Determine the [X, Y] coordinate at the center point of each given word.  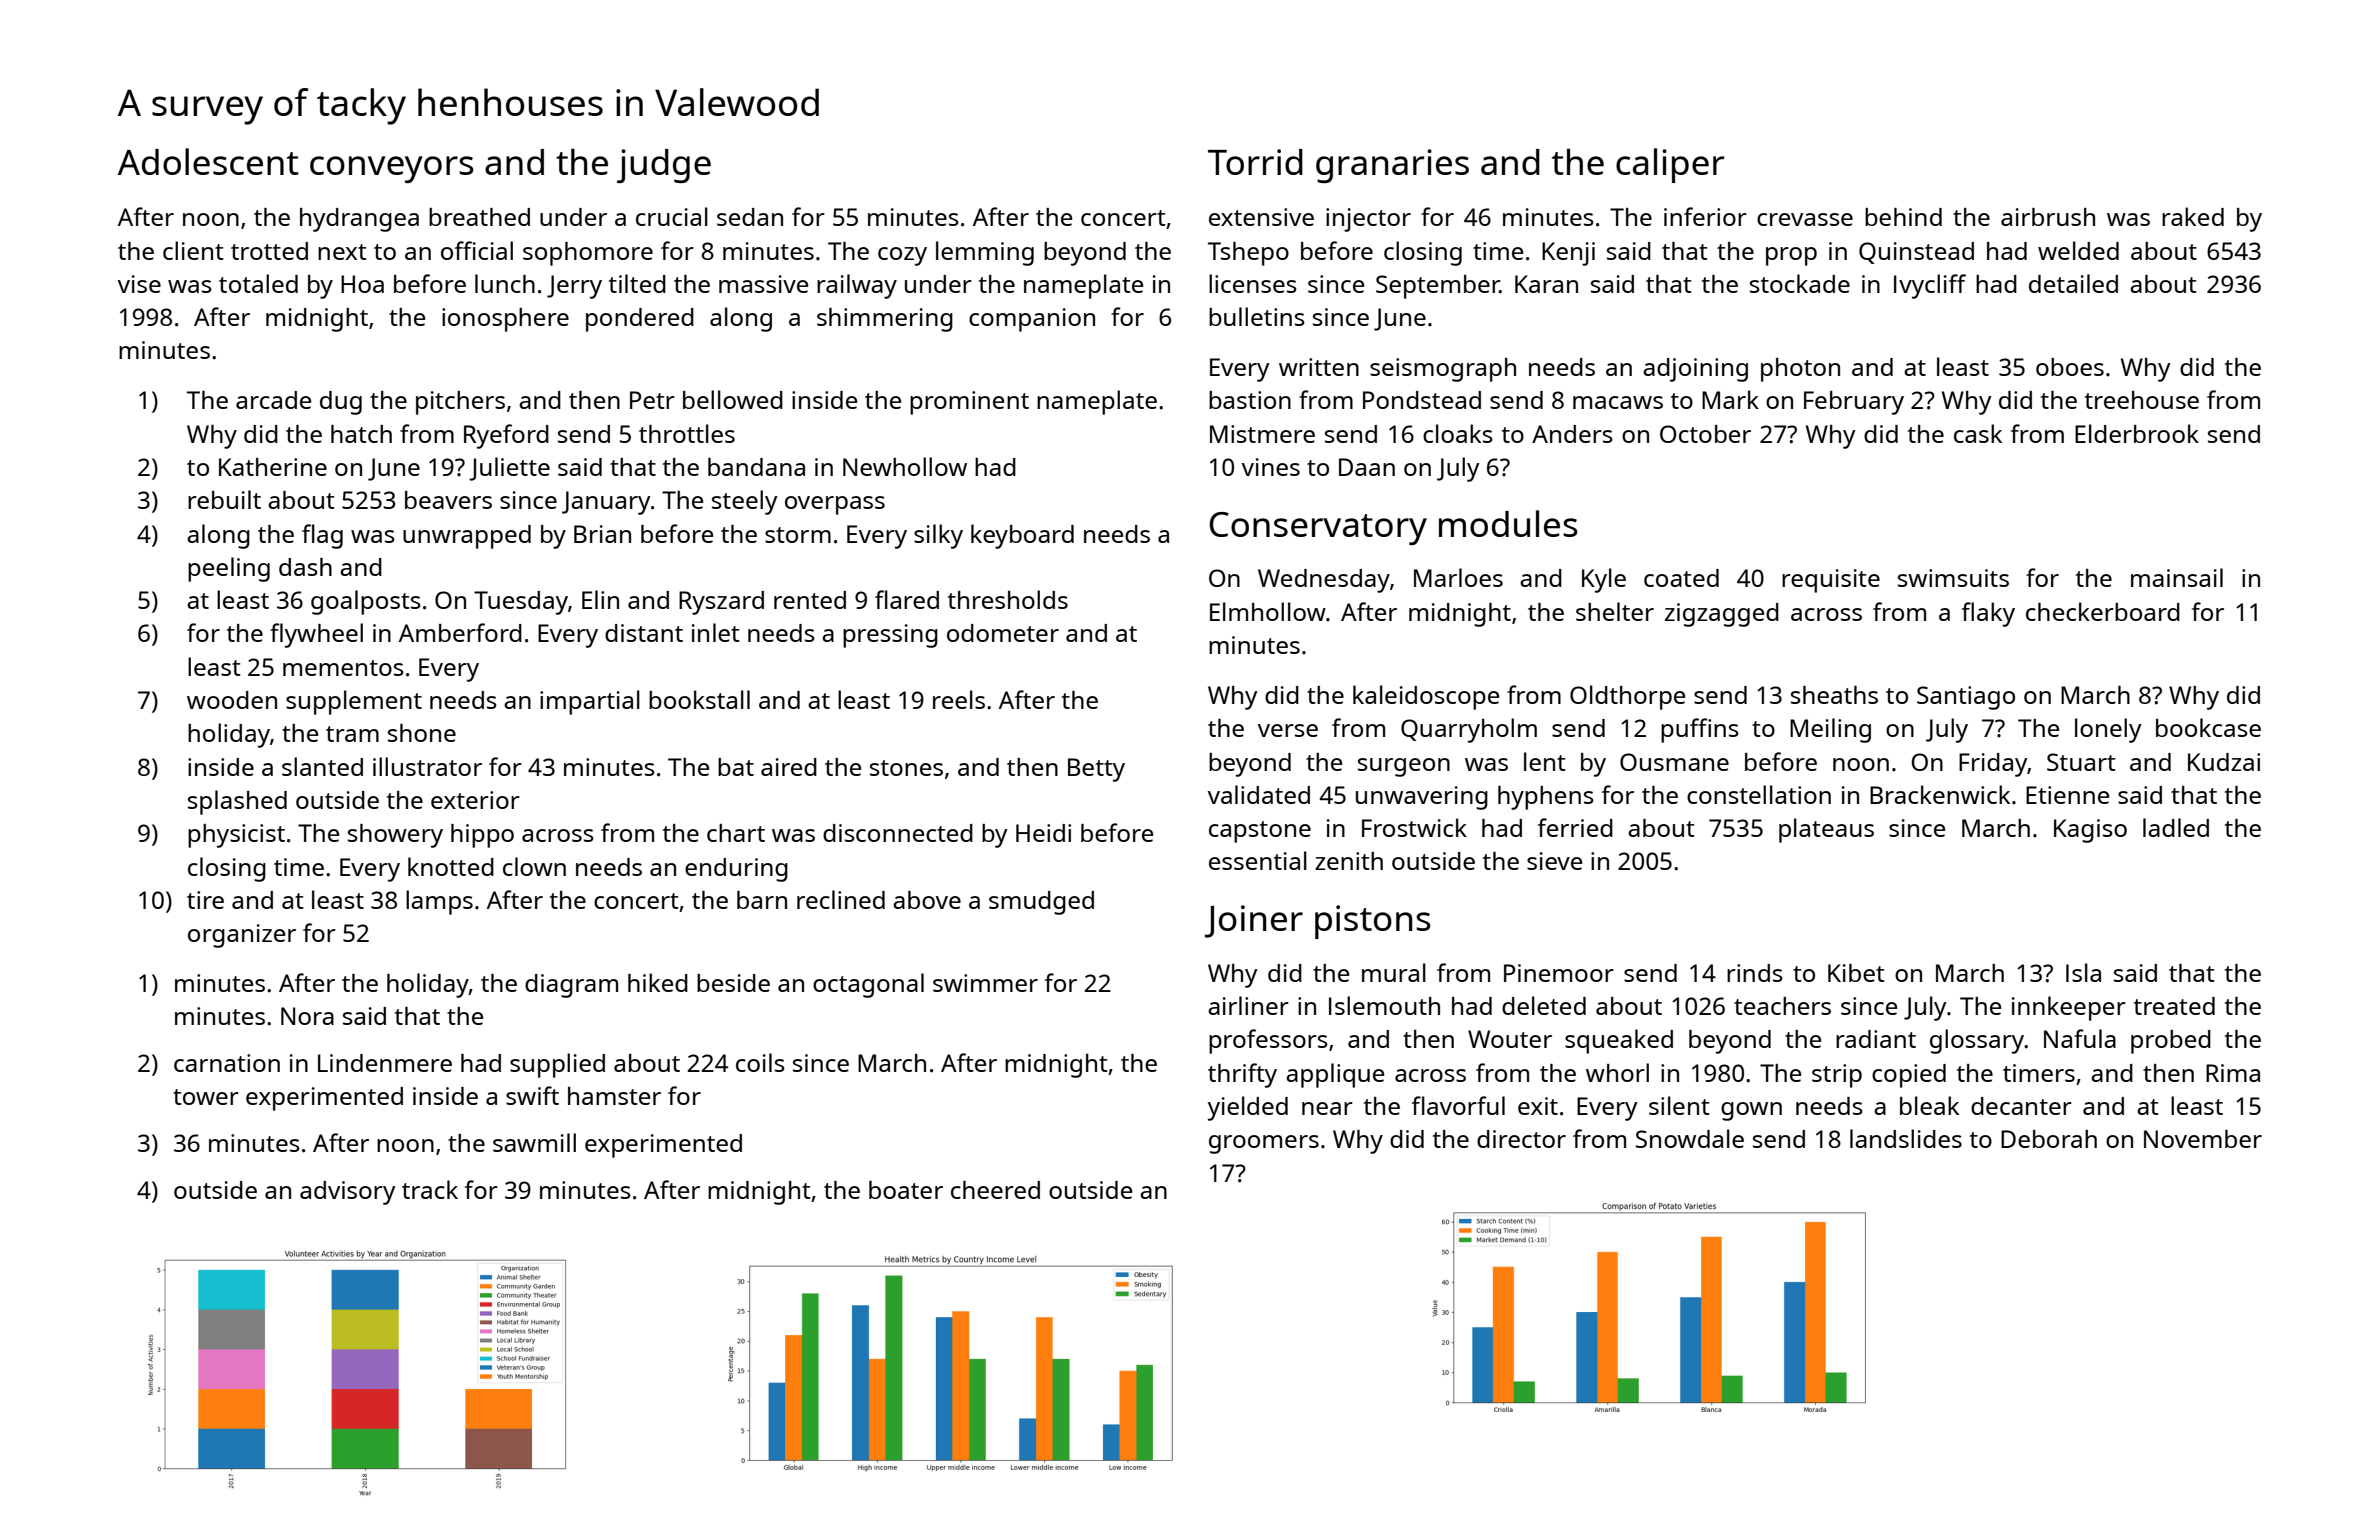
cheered [995, 1190]
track [430, 1189]
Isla [2083, 972]
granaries [1392, 166]
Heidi [1043, 833]
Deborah [2049, 1139]
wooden [232, 700]
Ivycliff [1930, 286]
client [193, 250]
